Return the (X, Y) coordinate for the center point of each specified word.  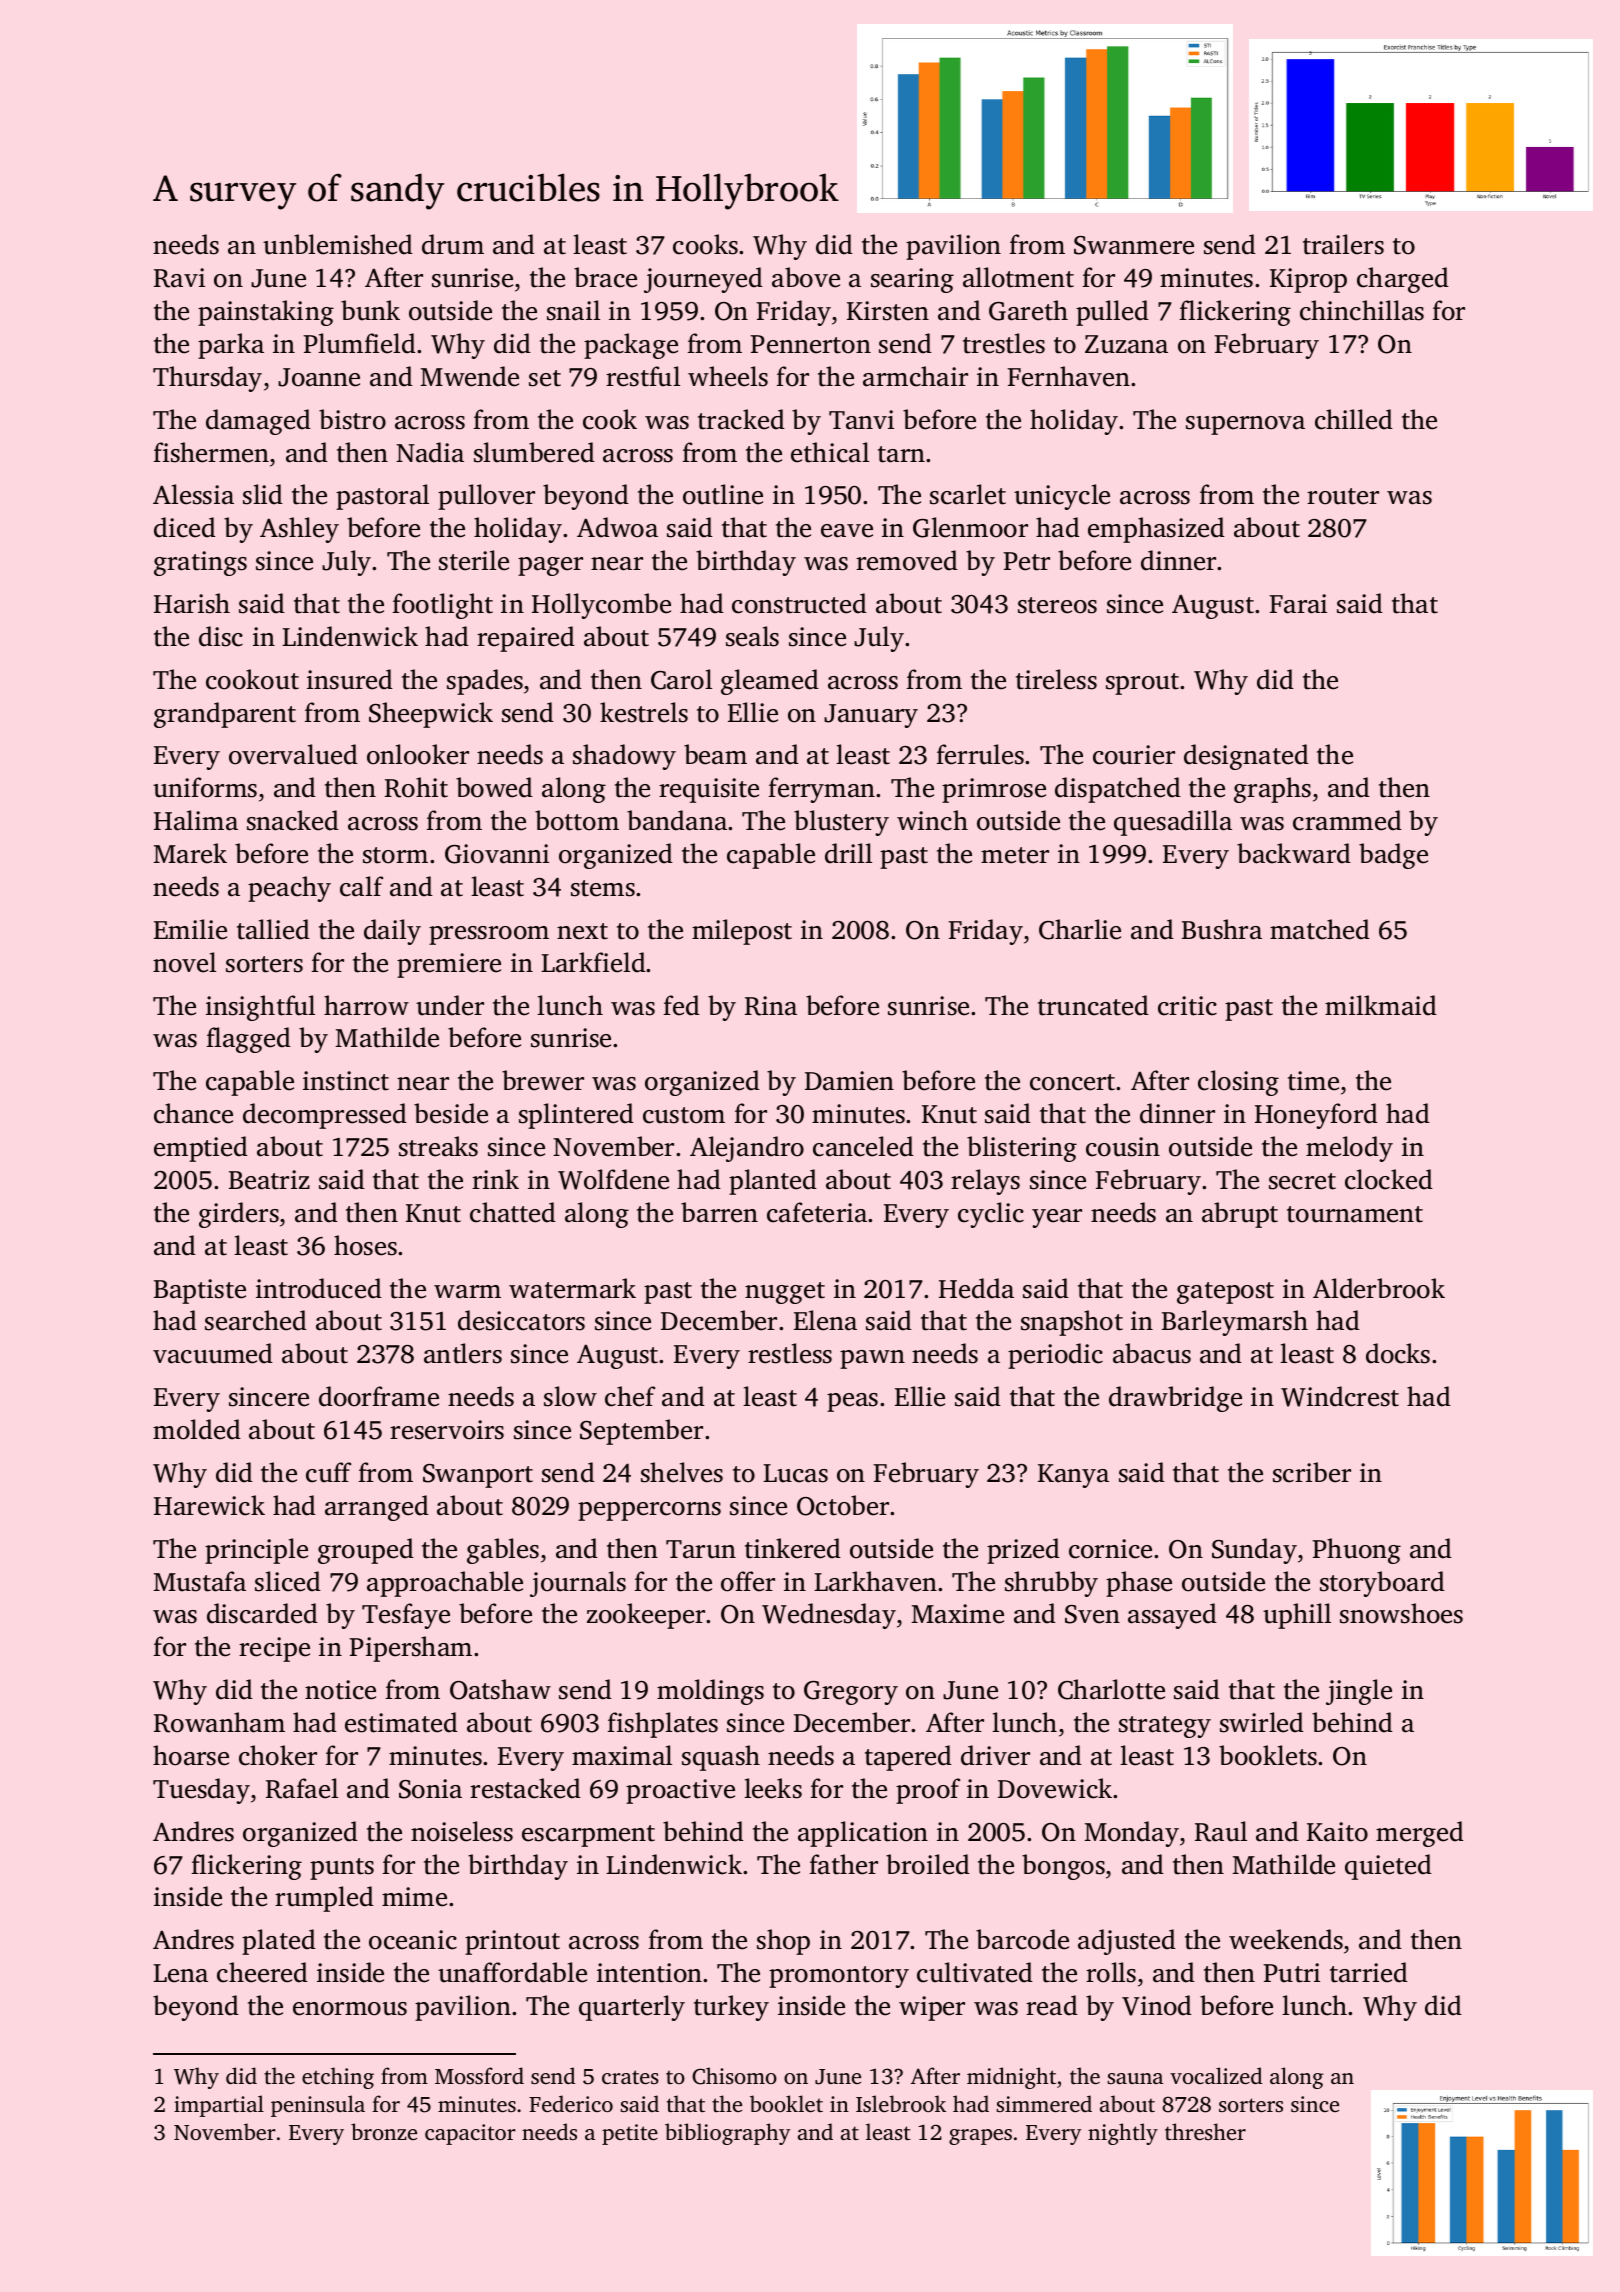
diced (185, 527)
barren (719, 1212)
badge (1393, 856)
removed (907, 560)
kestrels (644, 712)
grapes (980, 2137)
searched (256, 1320)
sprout (1142, 684)
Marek (190, 853)
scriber (1312, 1472)
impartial (219, 2106)
